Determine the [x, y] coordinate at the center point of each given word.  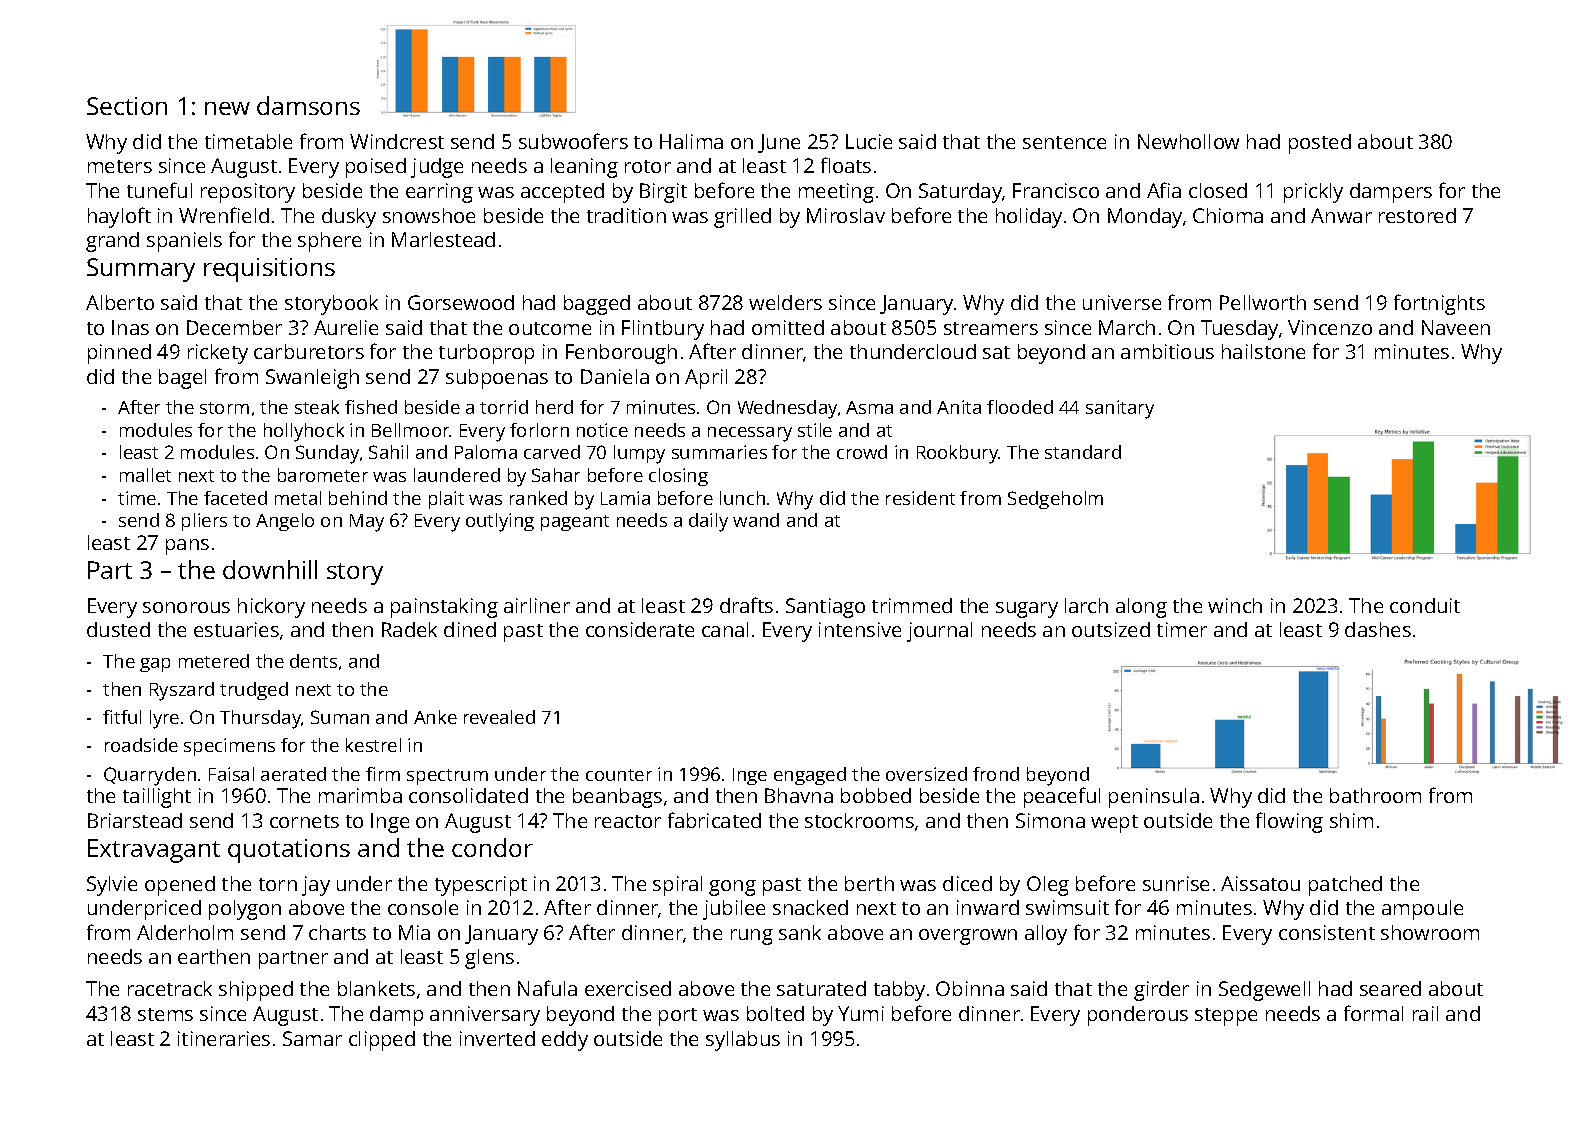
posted [1320, 144]
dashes [1378, 629]
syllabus [743, 1041]
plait [446, 500]
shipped [256, 991]
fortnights [1439, 304]
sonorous [186, 607]
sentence [1064, 142]
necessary [750, 434]
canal [725, 629]
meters [120, 166]
